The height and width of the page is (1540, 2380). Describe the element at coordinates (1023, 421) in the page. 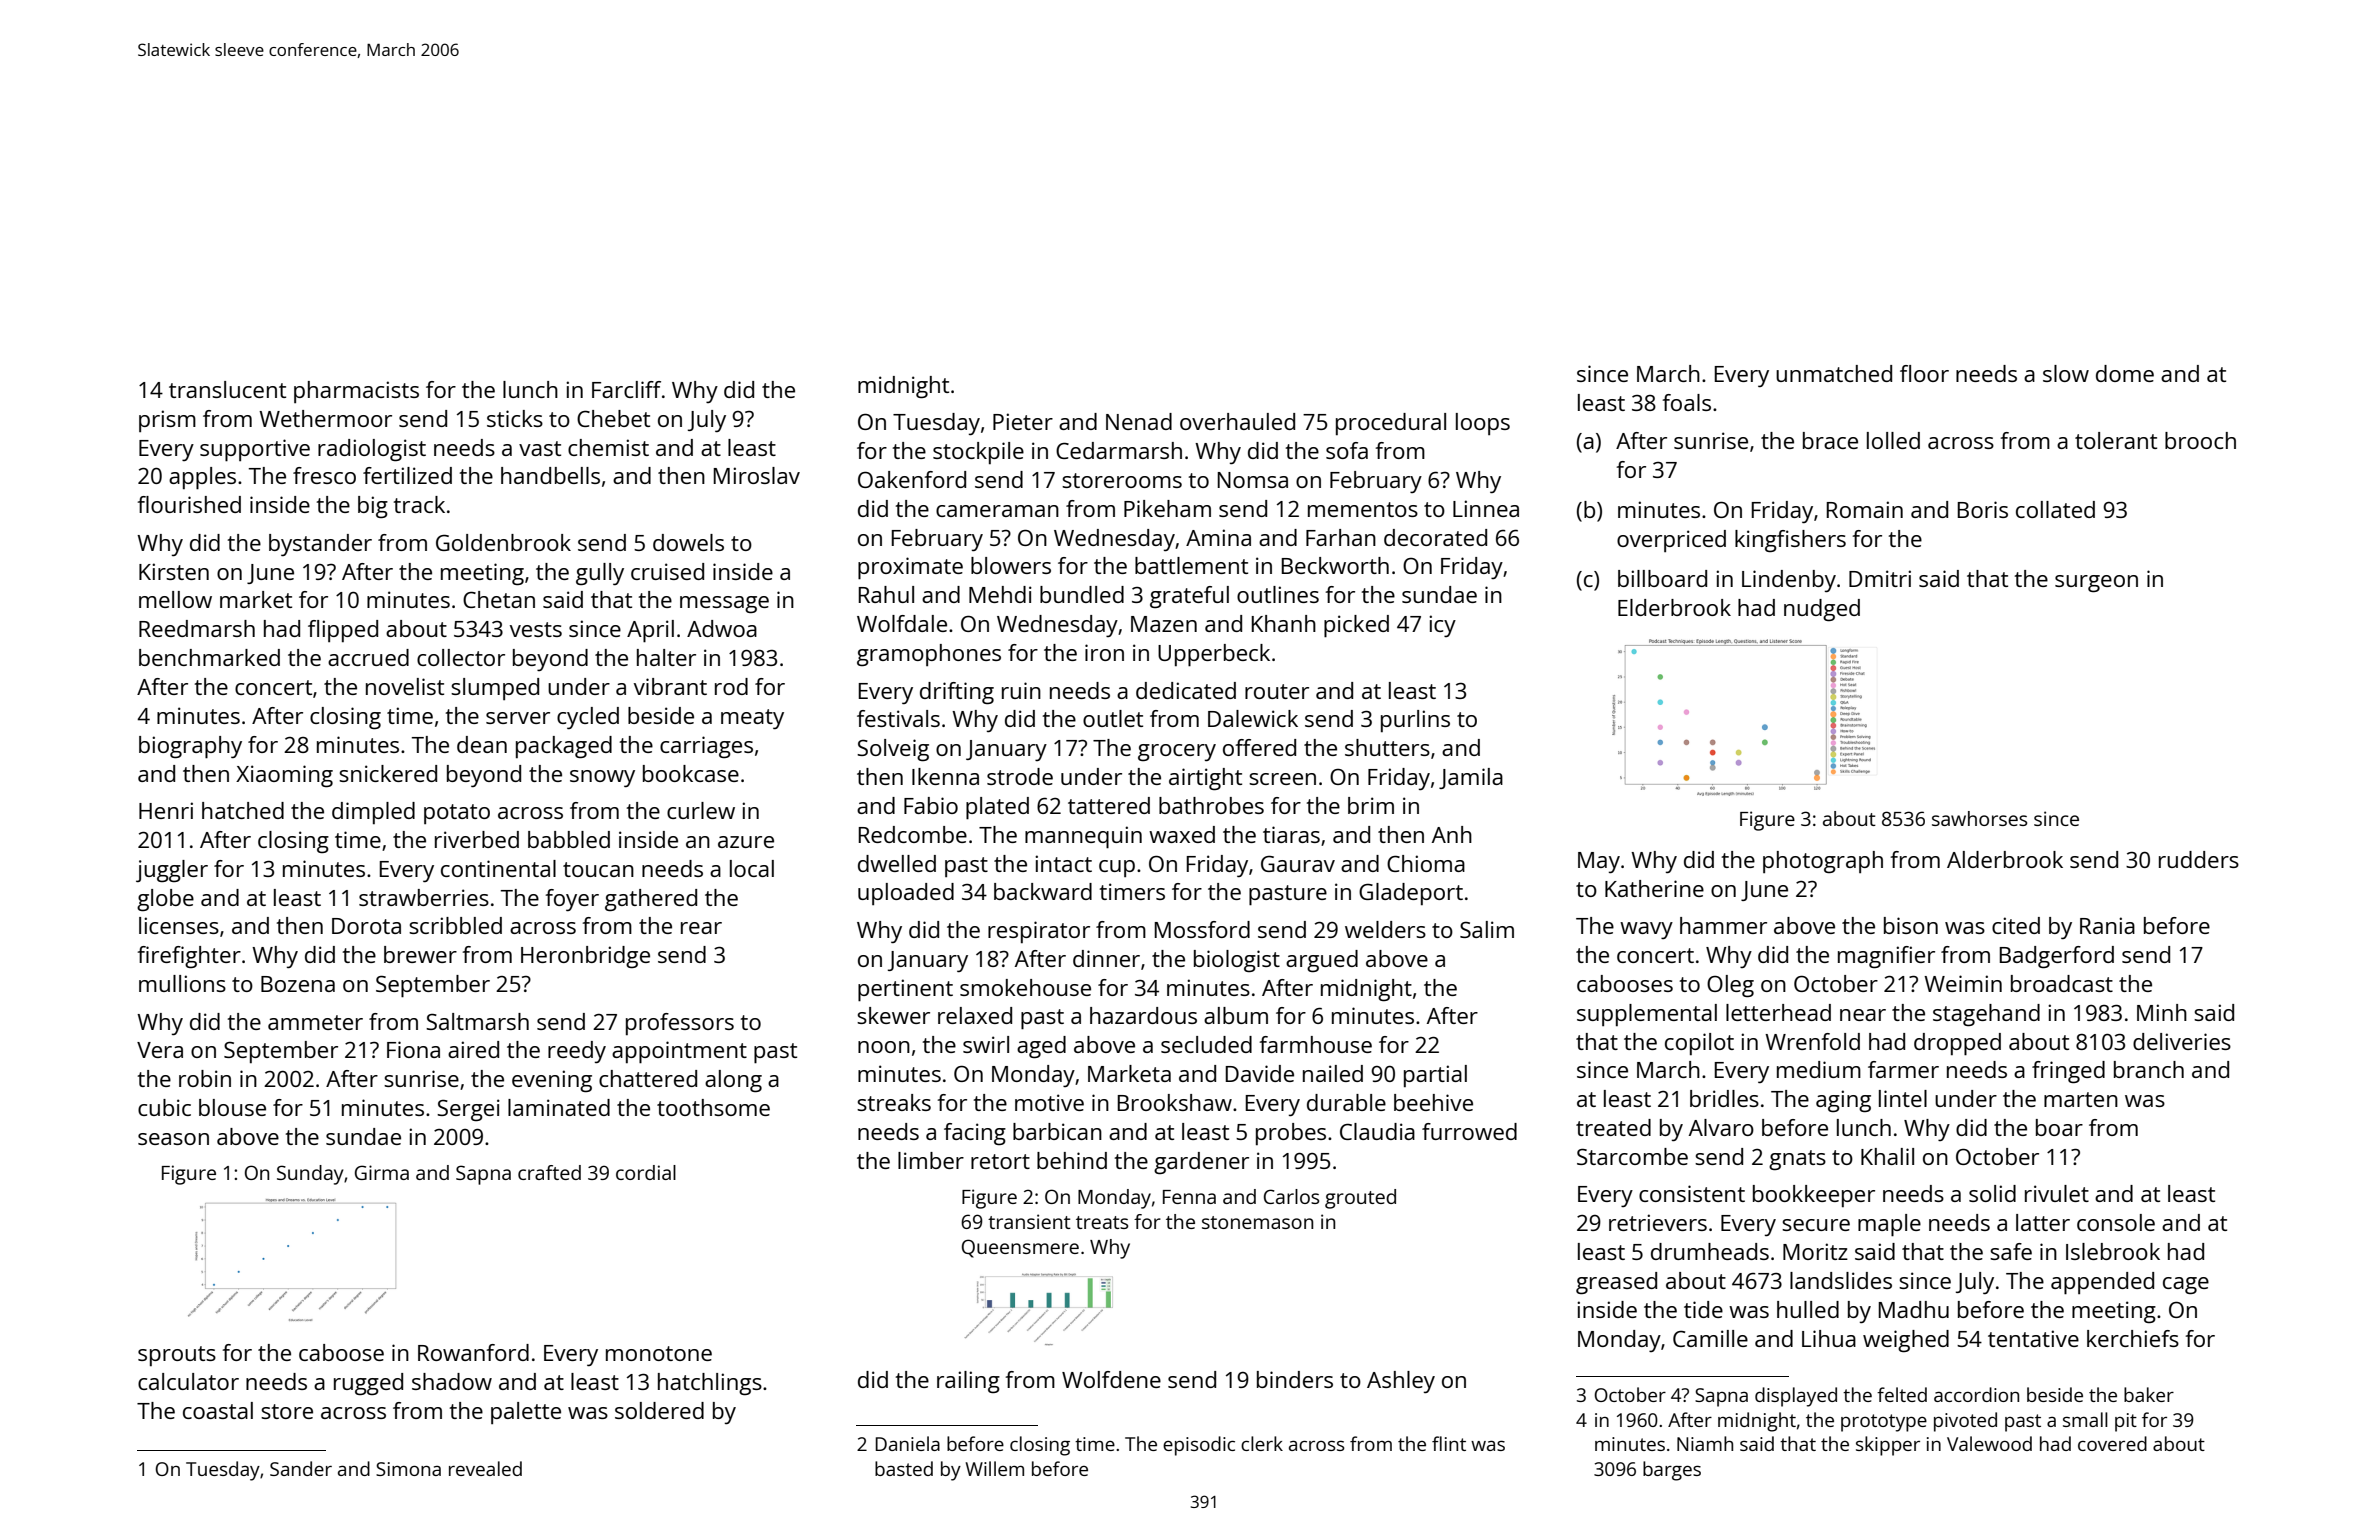

I see `Pieter` at that location.
